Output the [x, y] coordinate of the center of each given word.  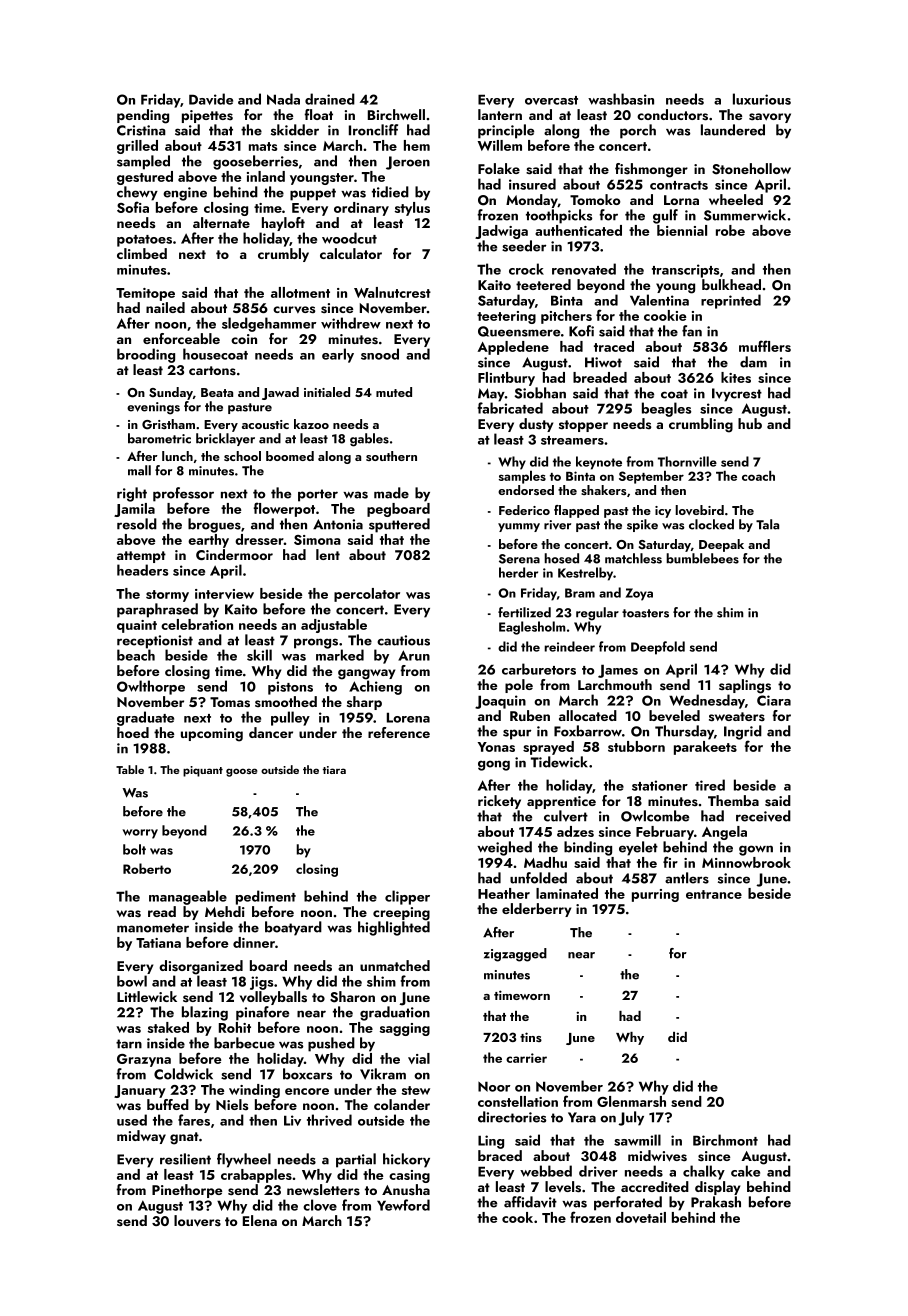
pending [143, 116]
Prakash [716, 1202]
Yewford [403, 1205]
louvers [197, 1221]
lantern [500, 114]
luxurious [762, 99]
